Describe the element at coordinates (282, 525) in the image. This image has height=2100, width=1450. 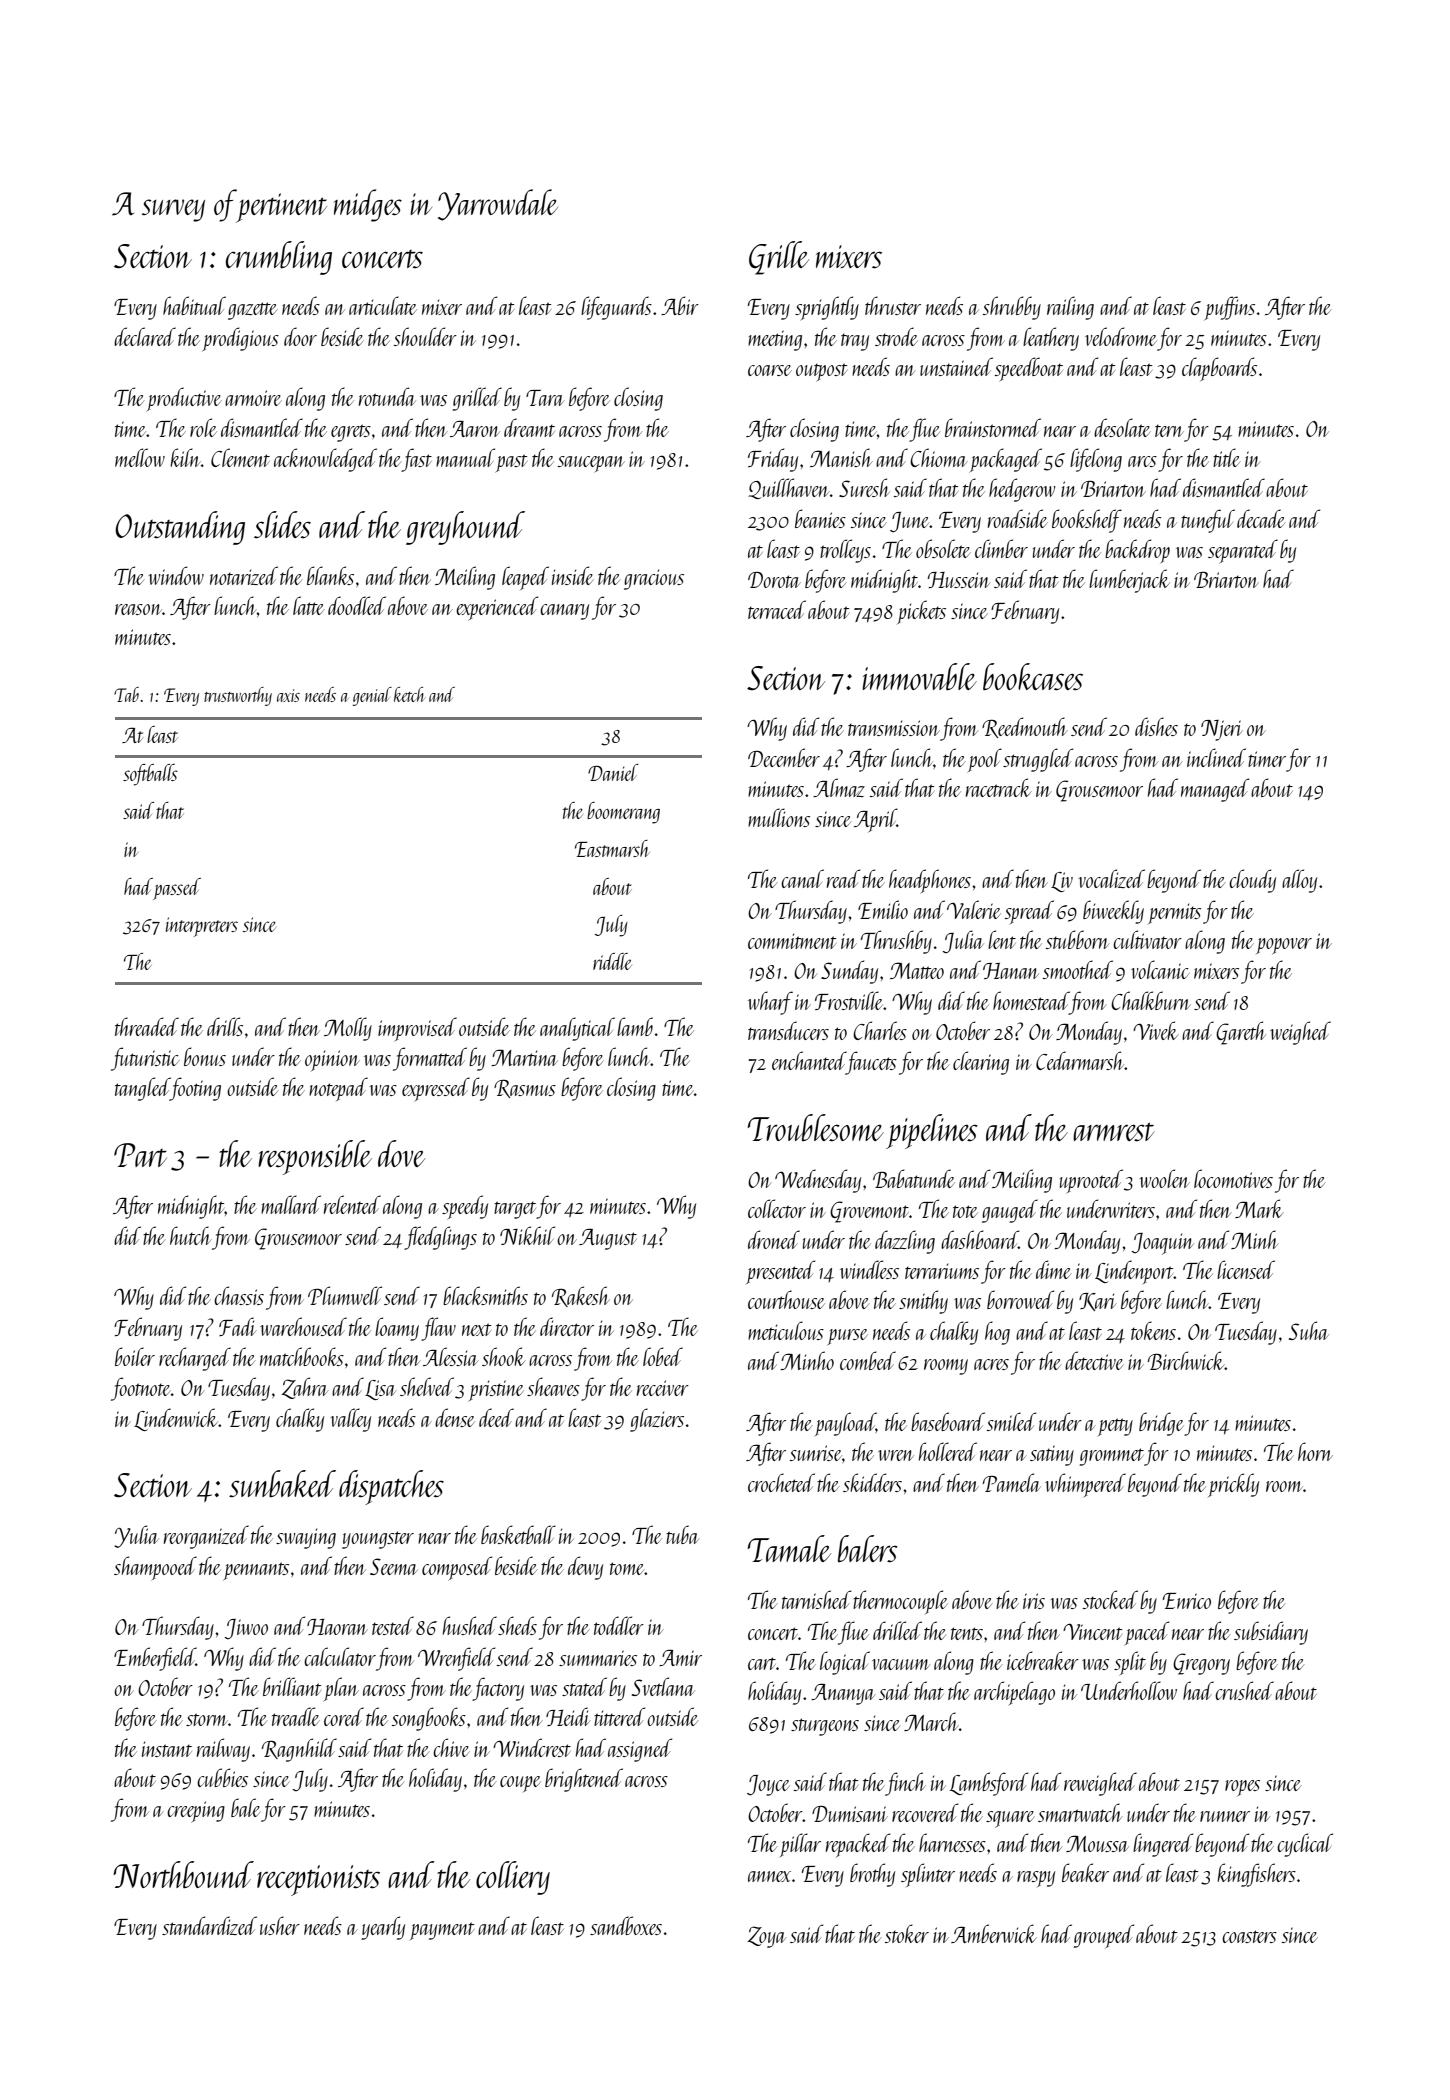
I see `slides` at that location.
